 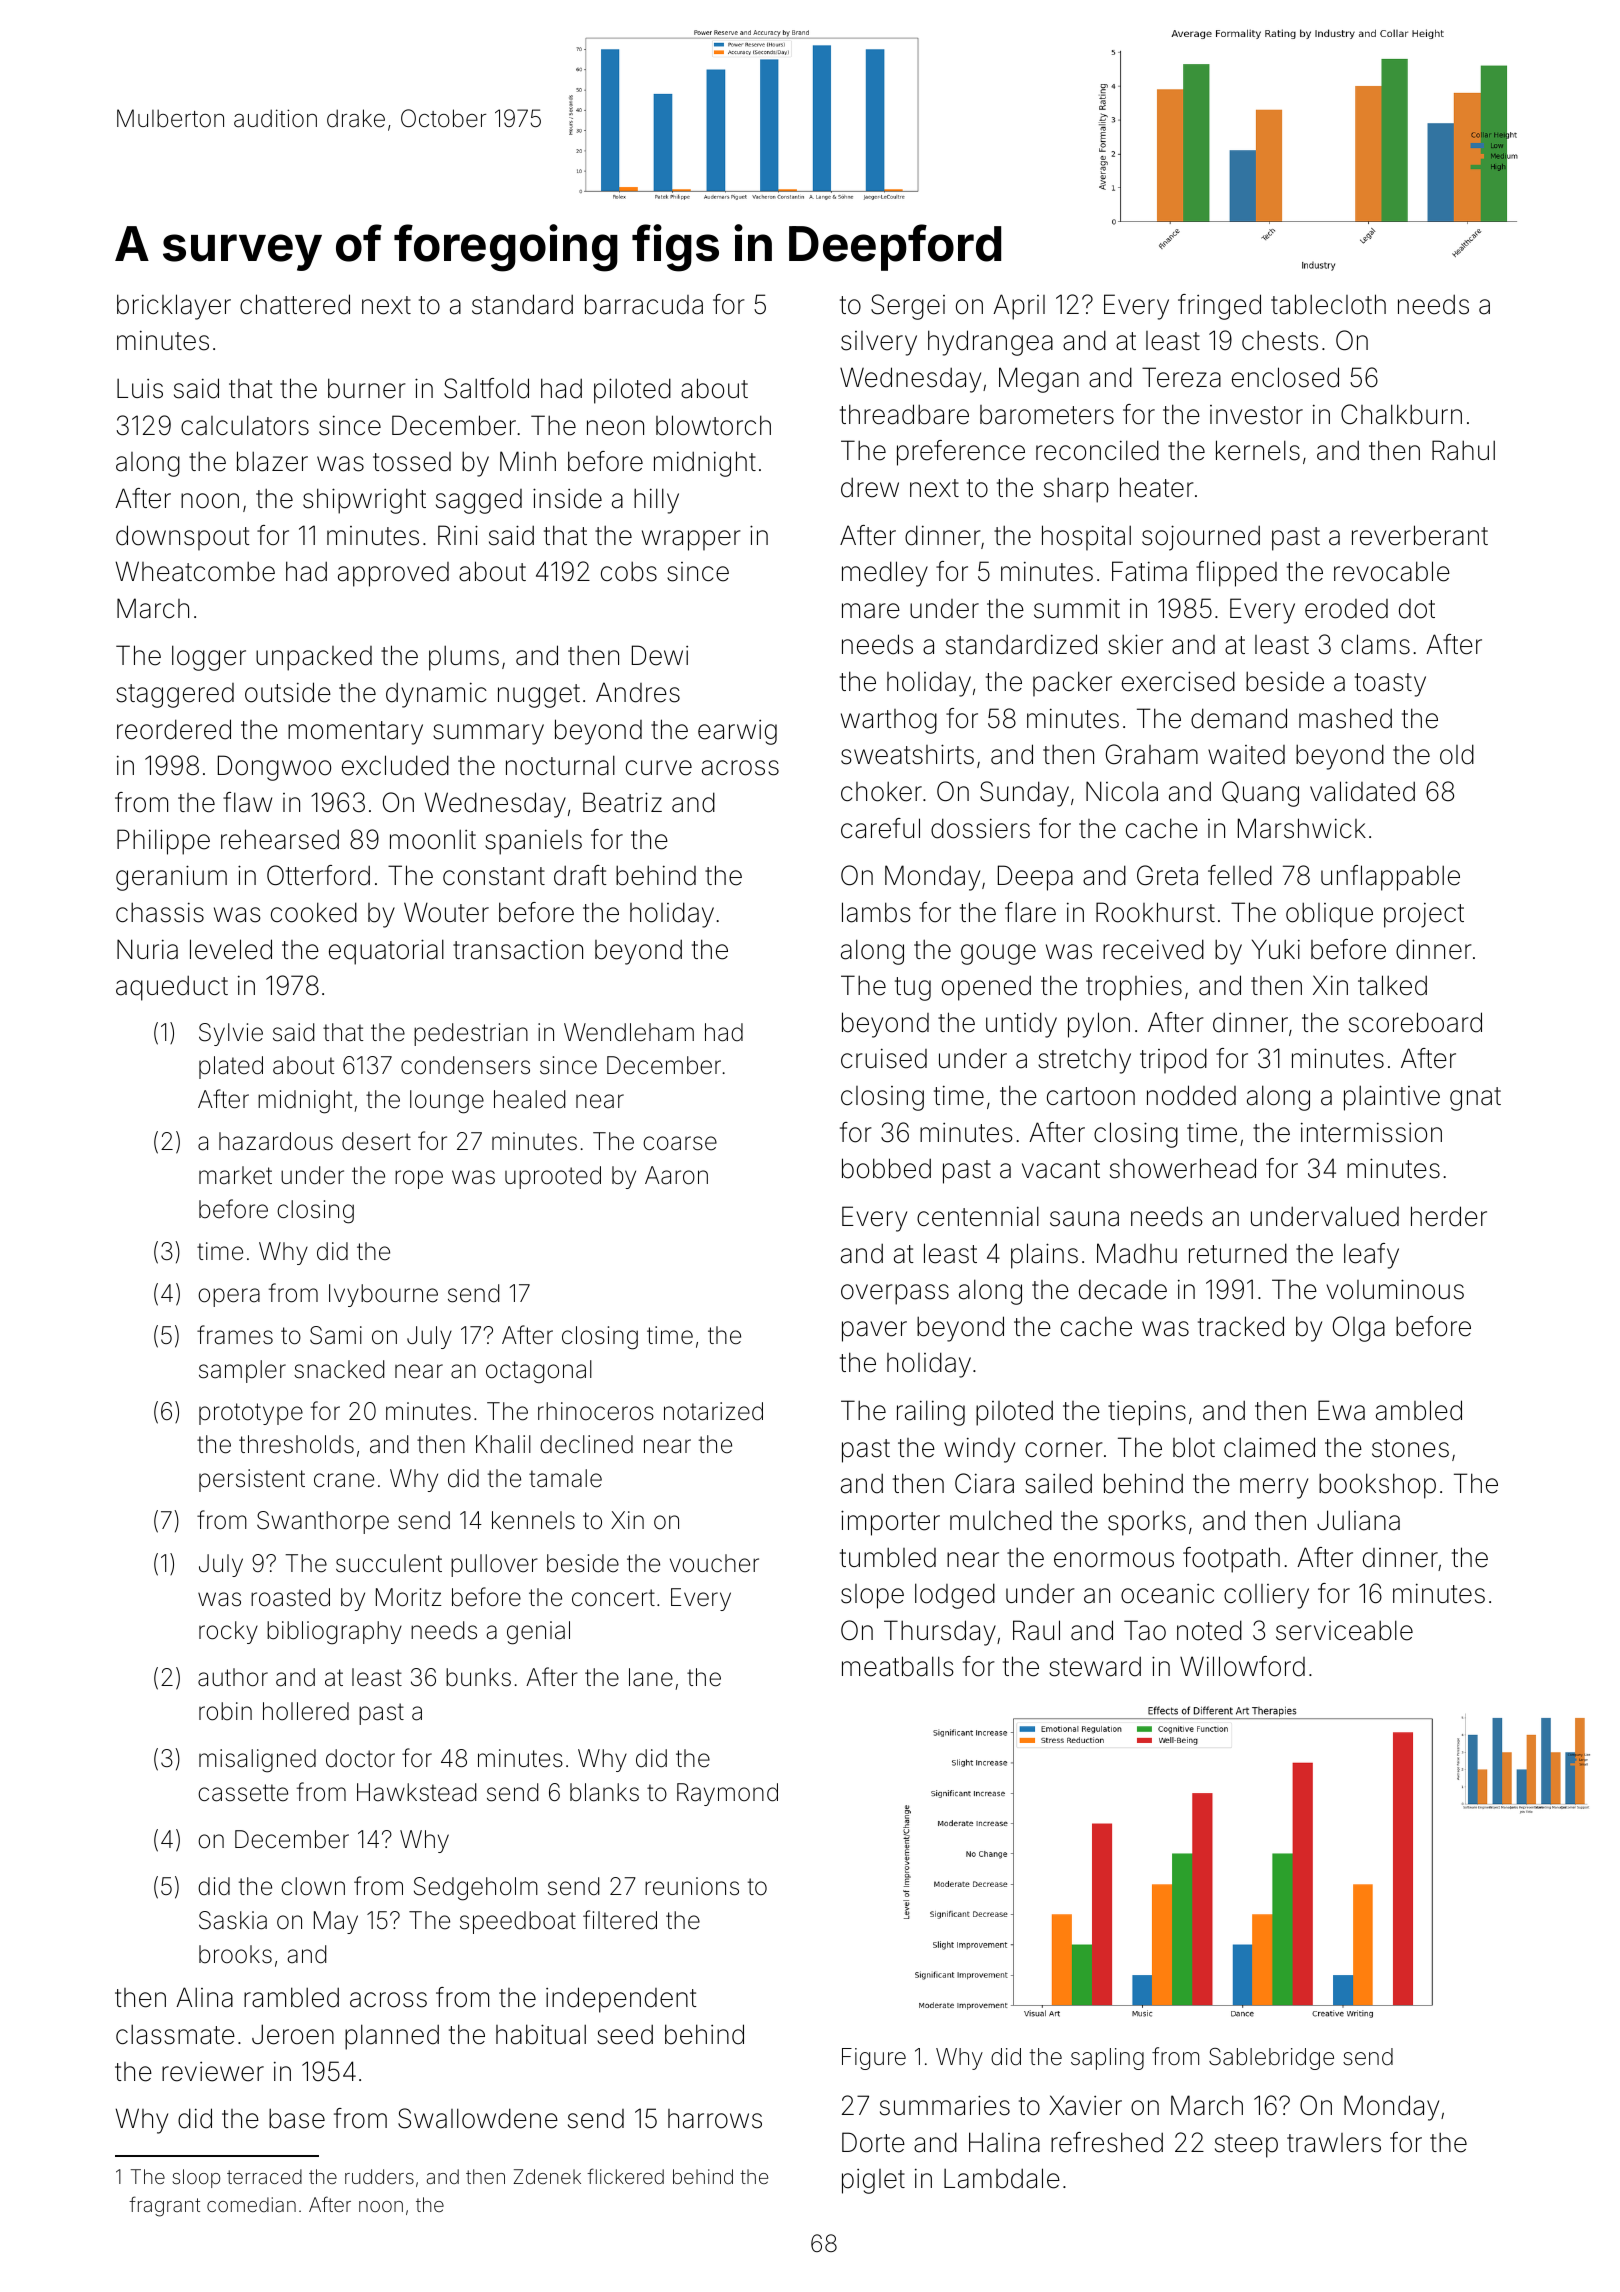 What do you see at coordinates (1002, 2178) in the page?
I see `Lambdale` at bounding box center [1002, 2178].
